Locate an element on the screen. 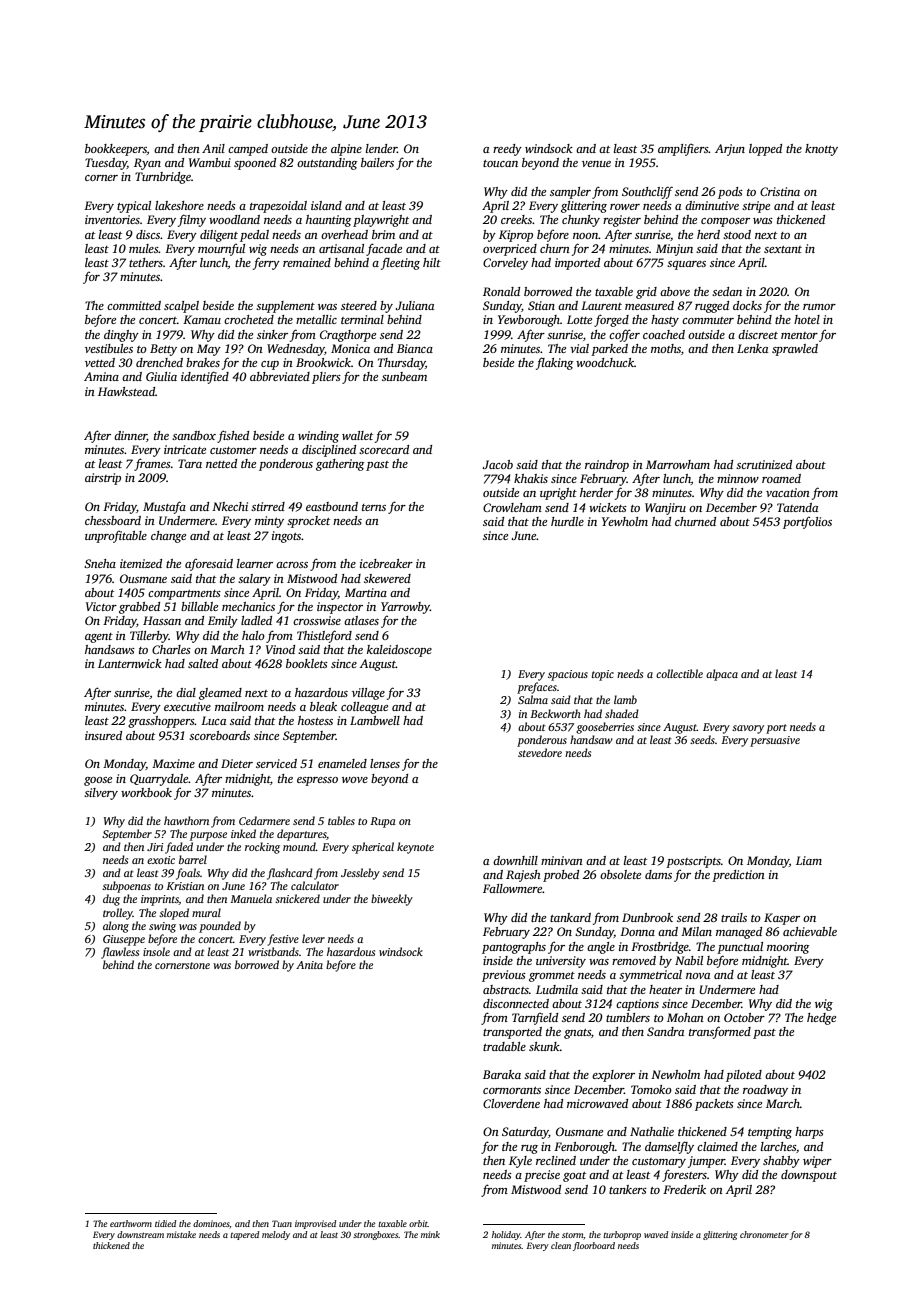 This screenshot has width=924, height=1308. agent is located at coordinates (99, 638).
